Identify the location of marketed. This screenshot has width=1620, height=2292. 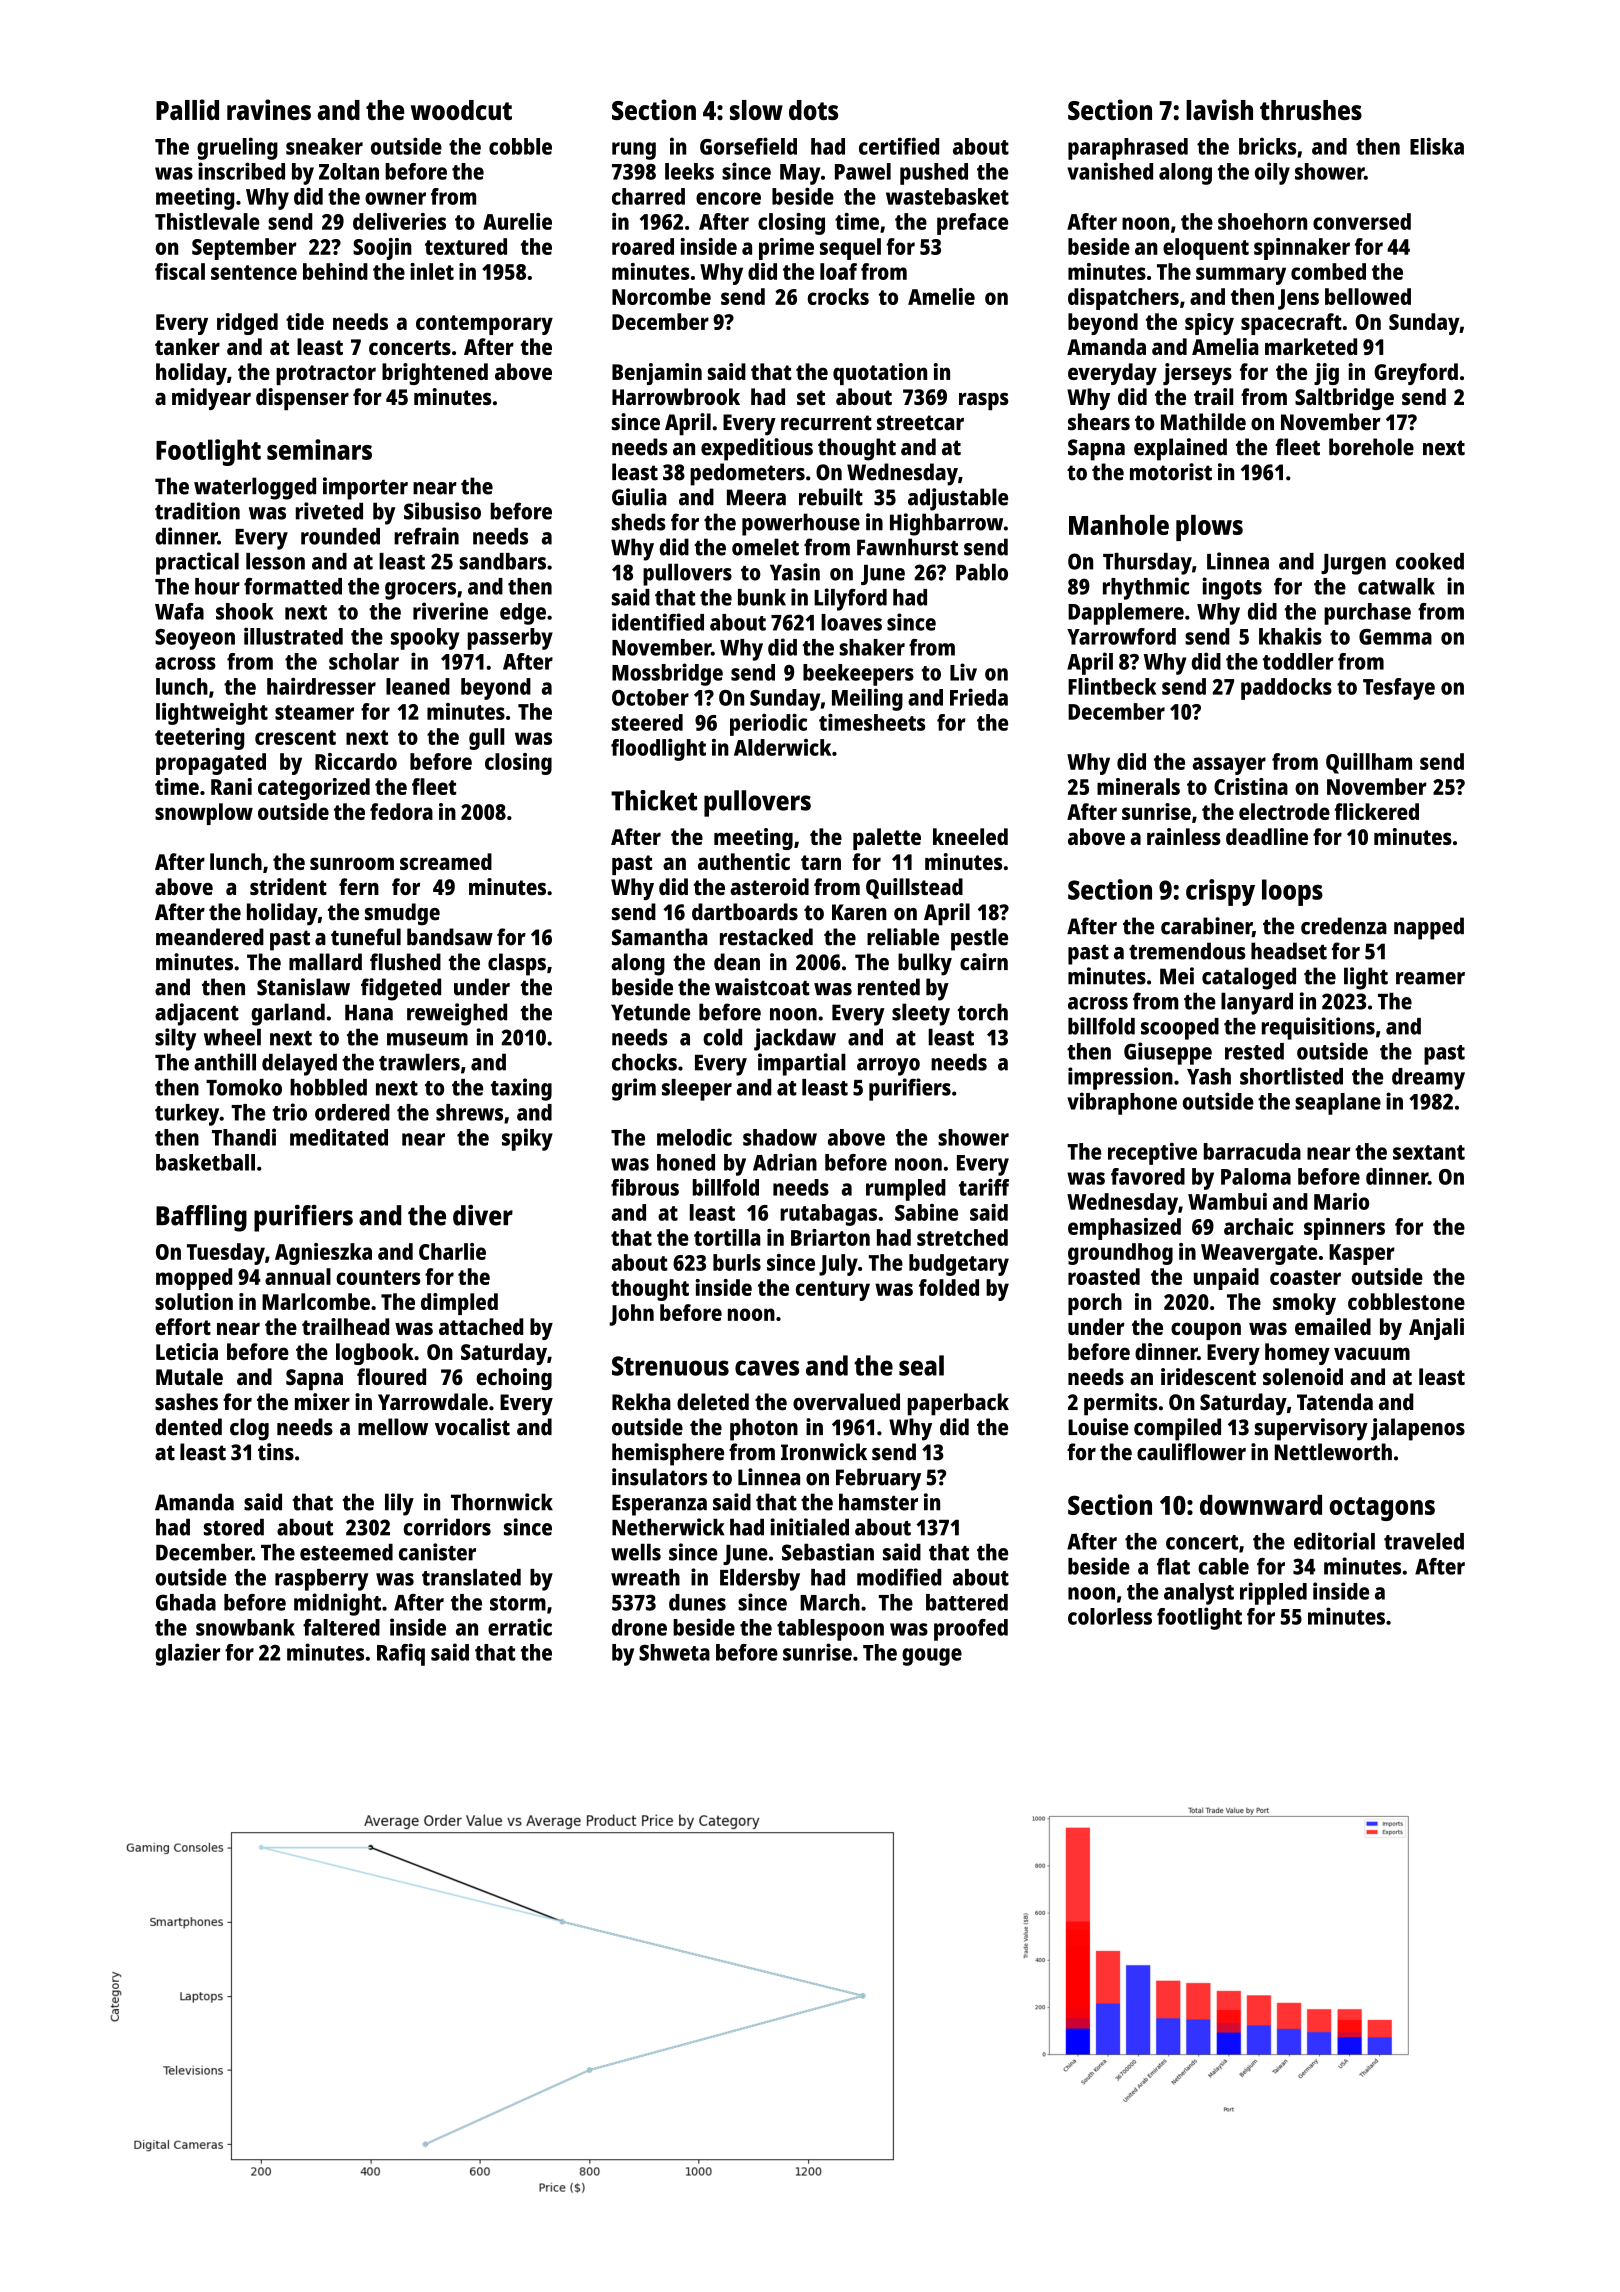
(1311, 346).
